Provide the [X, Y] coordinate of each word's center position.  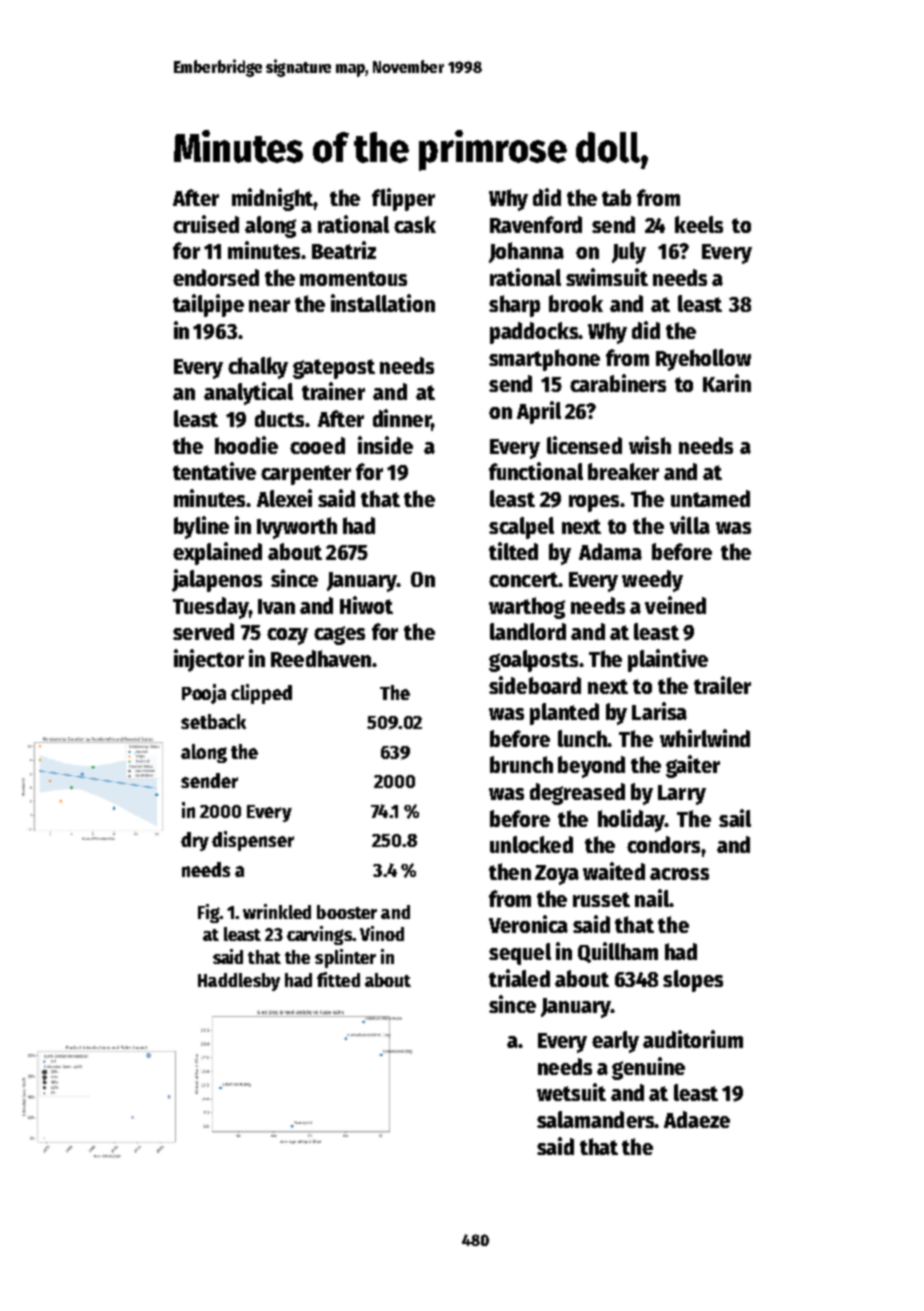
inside [385, 445]
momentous [353, 278]
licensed [584, 445]
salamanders [596, 1119]
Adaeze [697, 1119]
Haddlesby [239, 982]
